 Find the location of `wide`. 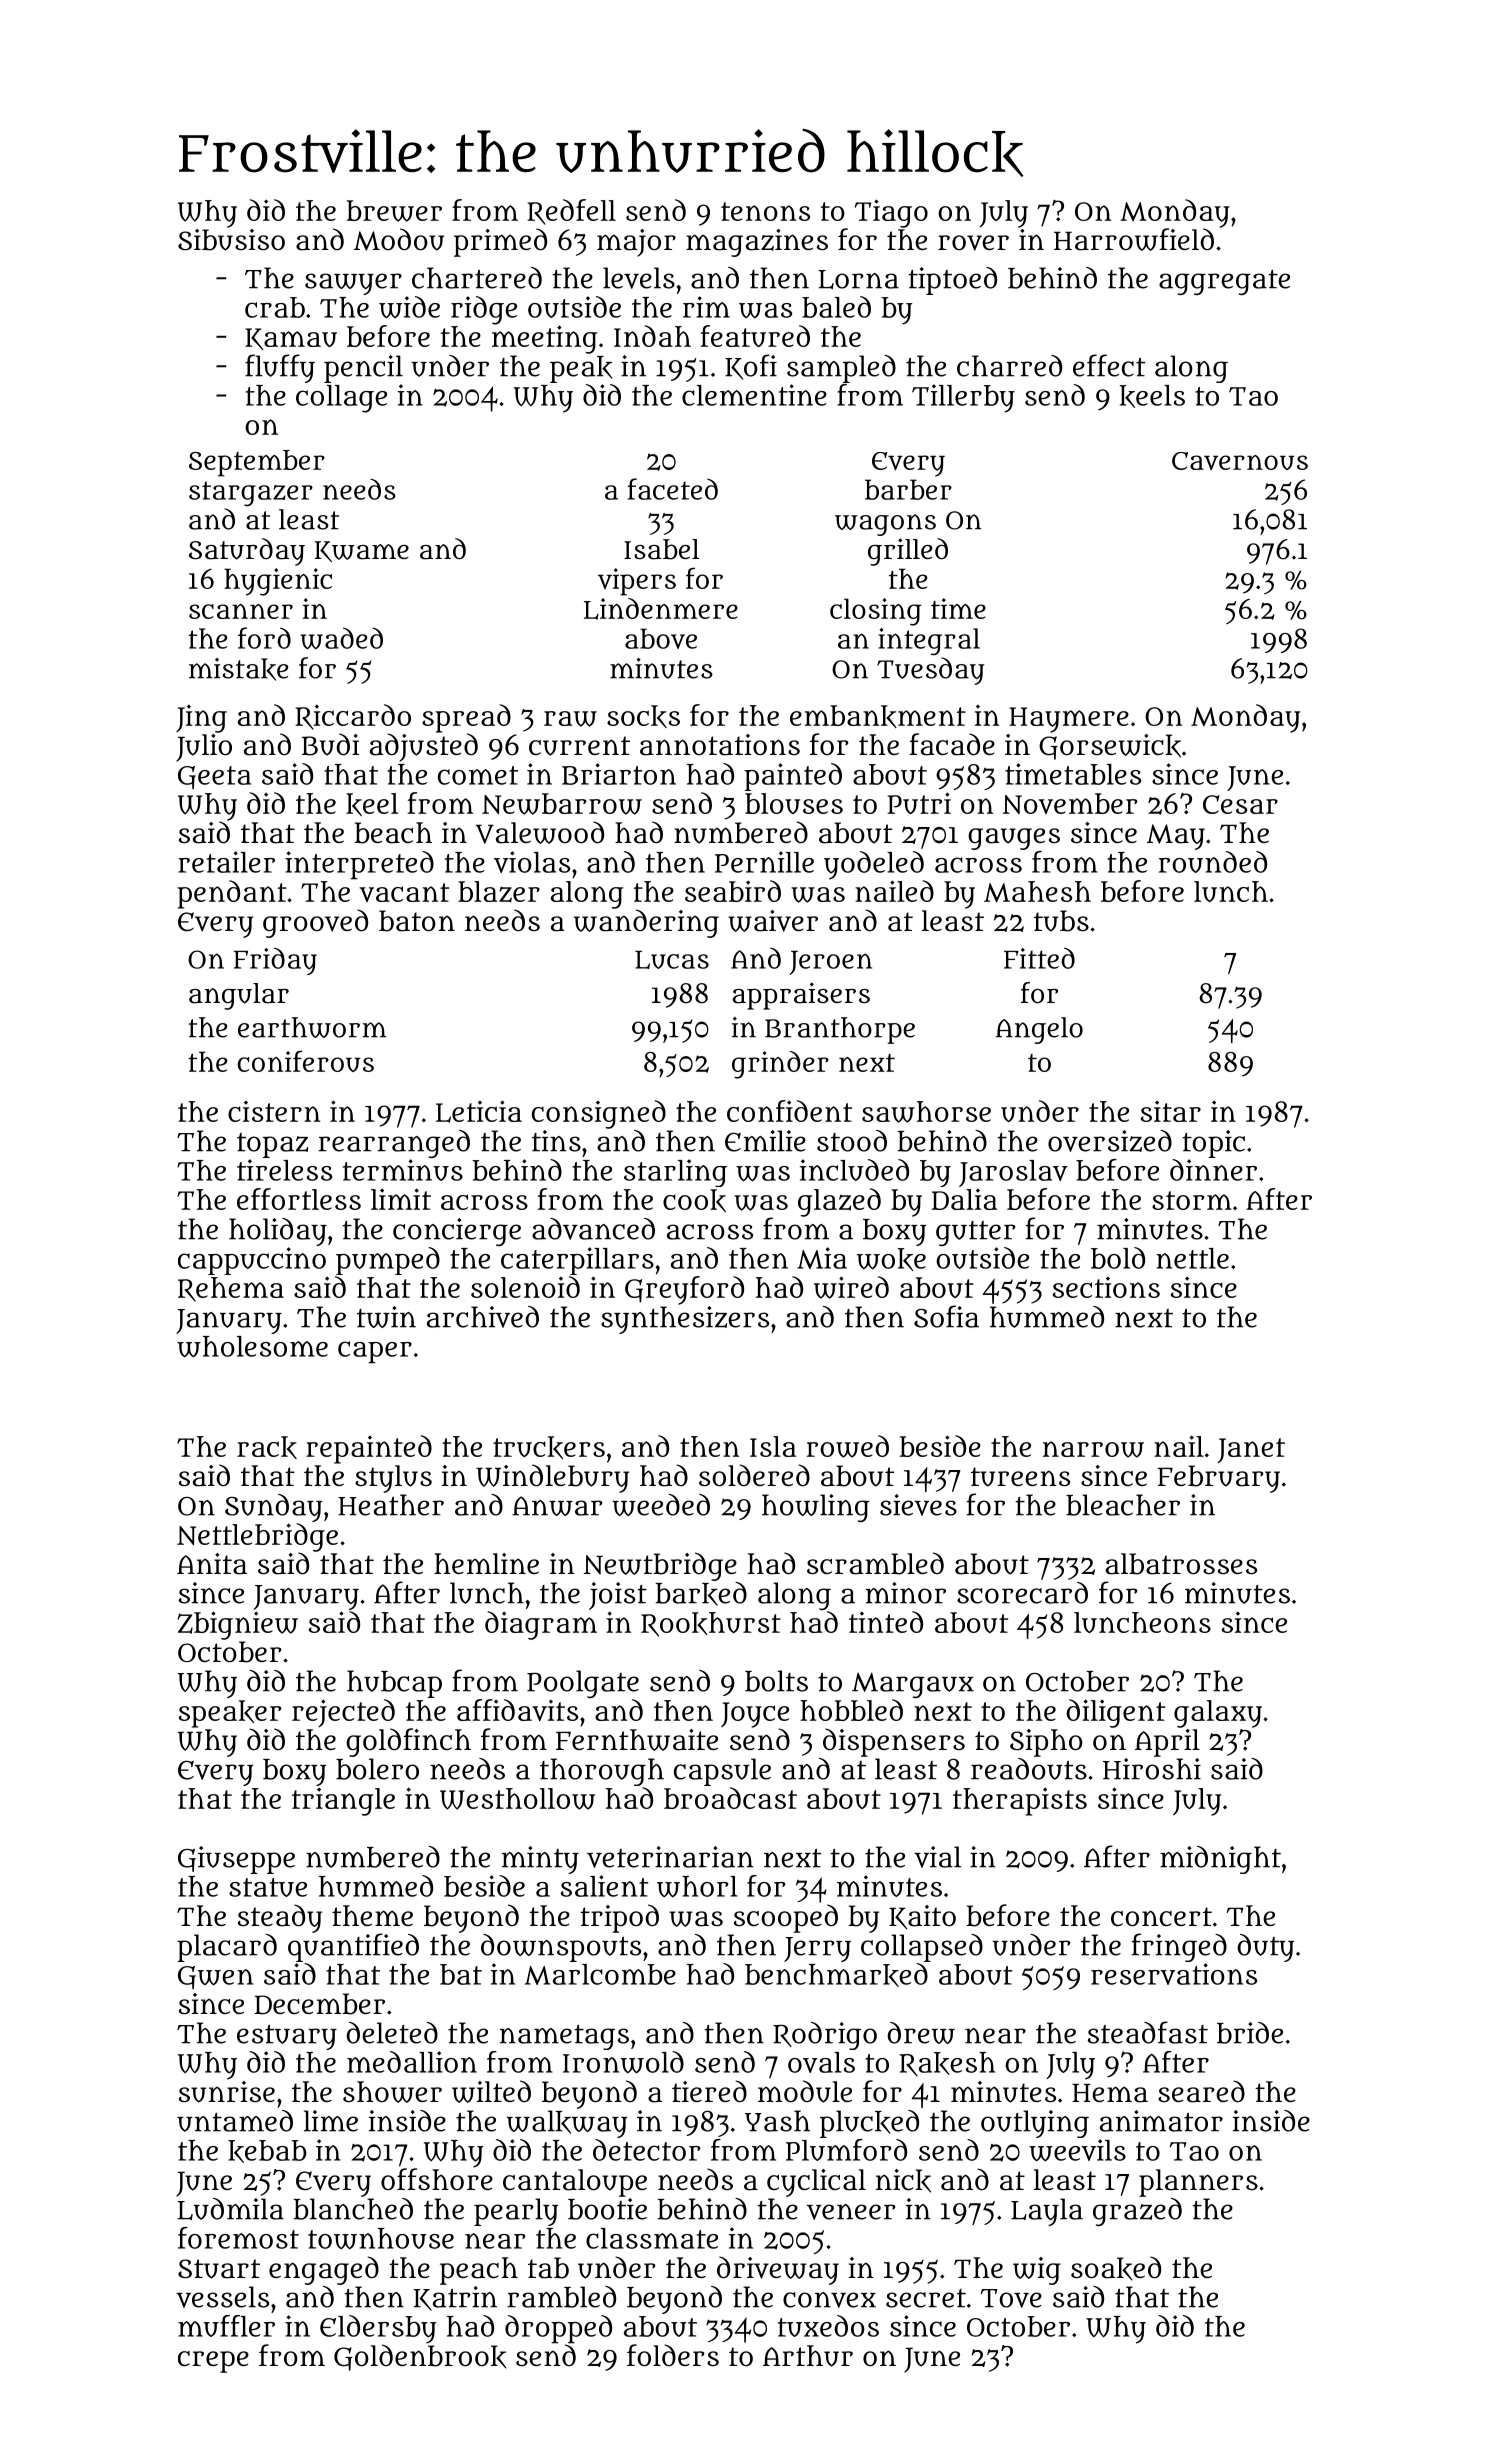

wide is located at coordinates (409, 307).
